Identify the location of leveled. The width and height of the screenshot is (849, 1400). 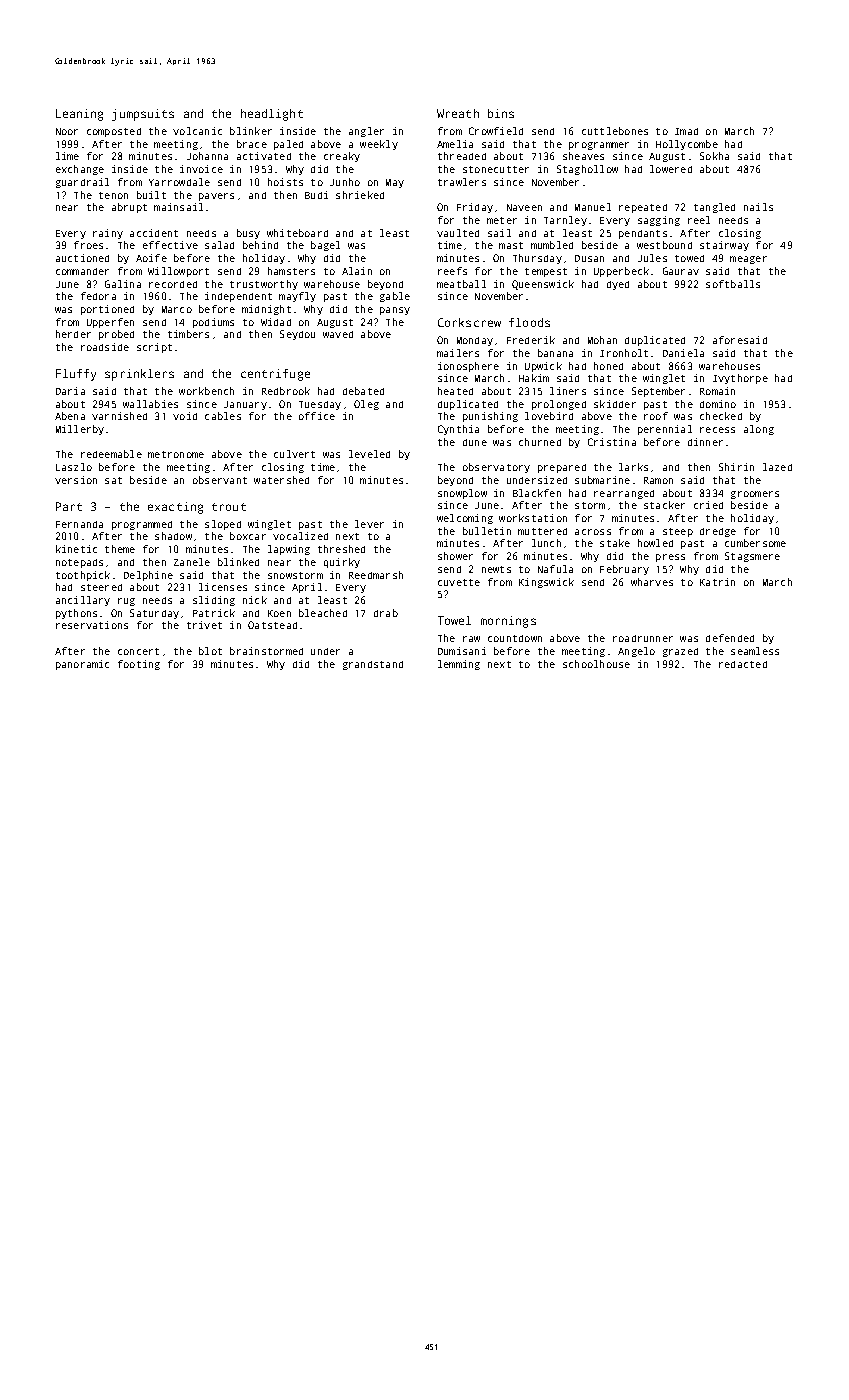
(369, 454).
